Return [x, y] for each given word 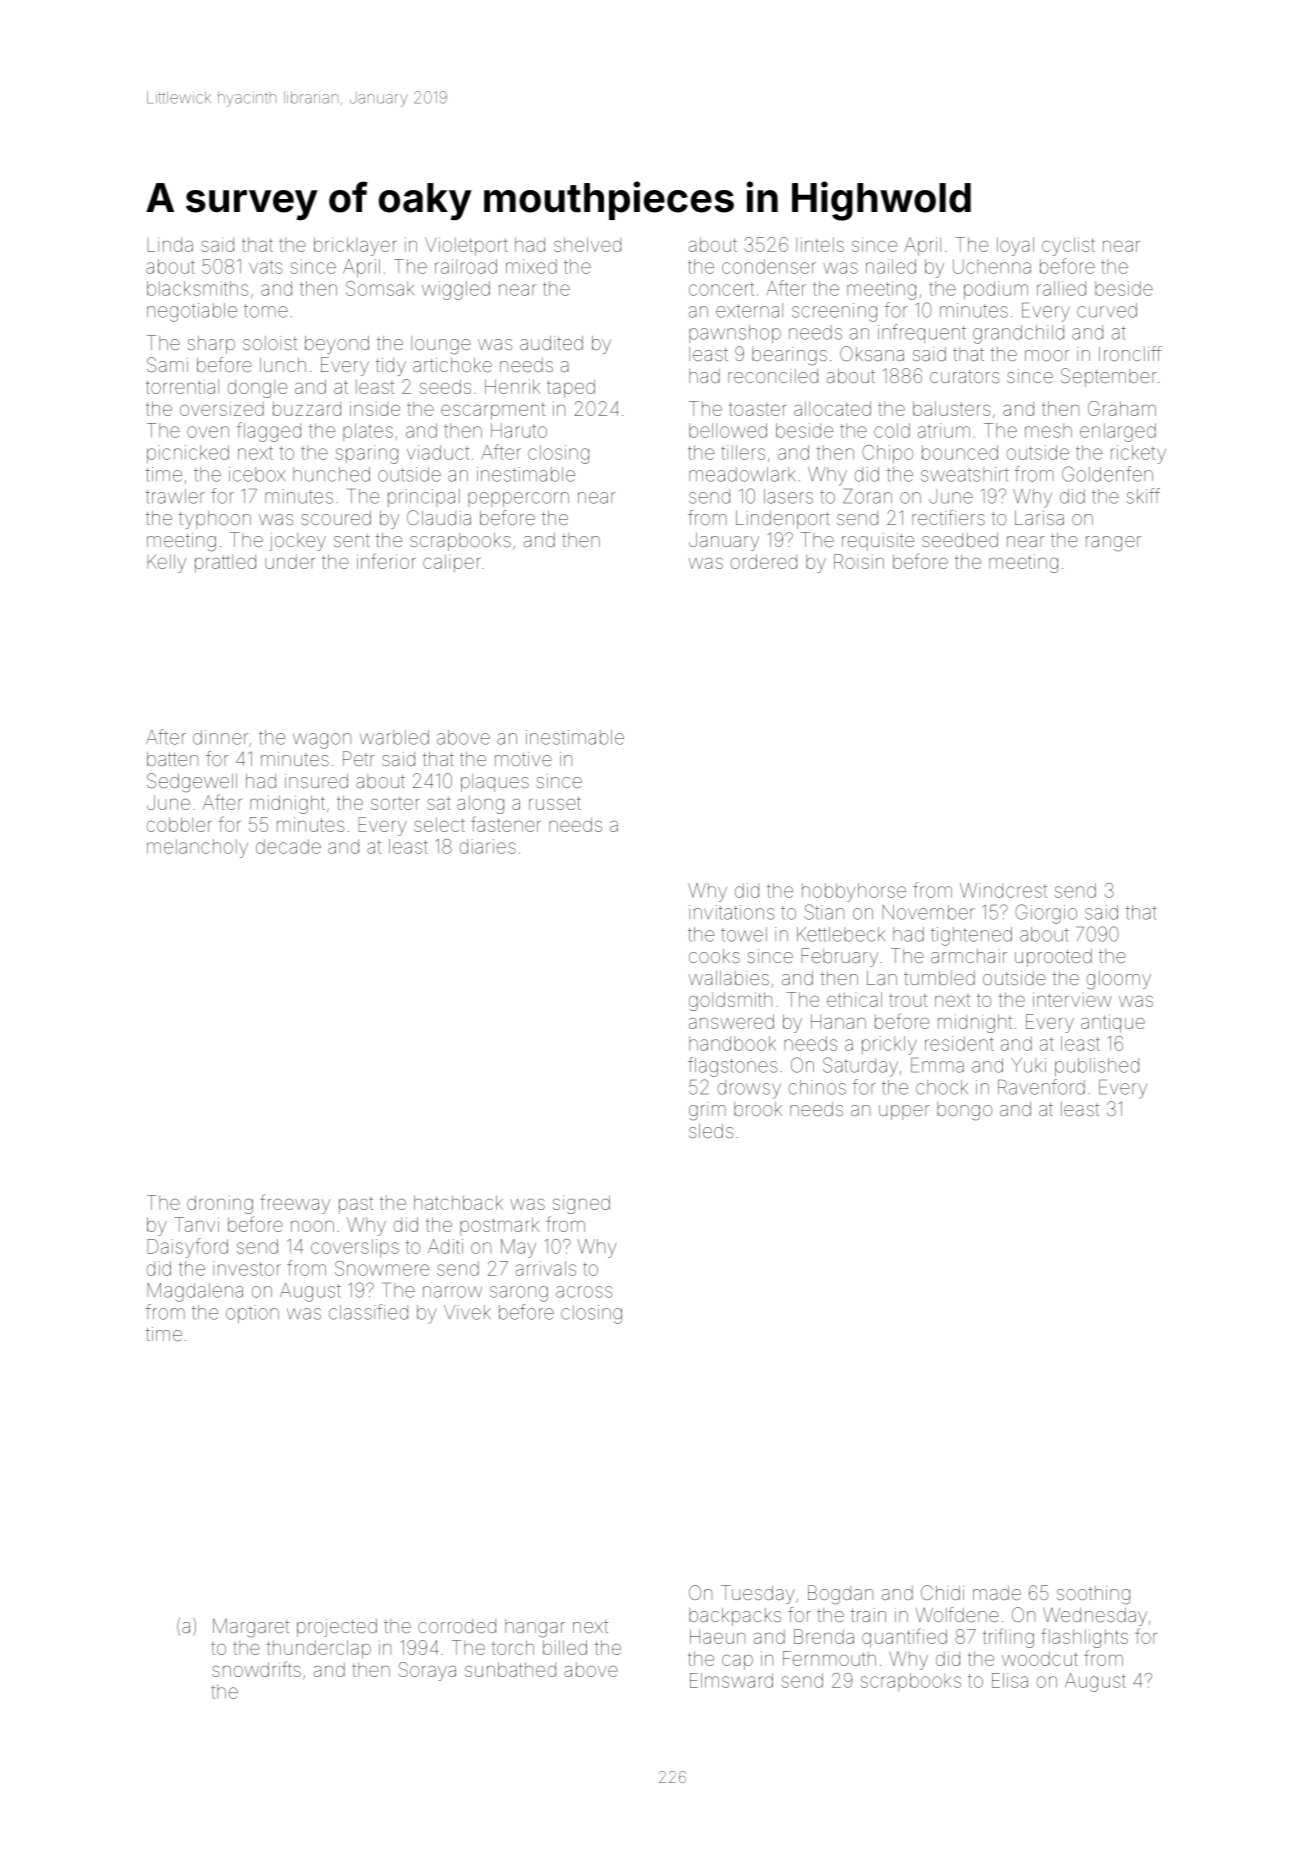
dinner [220, 737]
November [928, 912]
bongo [964, 1111]
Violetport [466, 246]
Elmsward [731, 1680]
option [252, 1314]
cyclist [1068, 246]
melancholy [197, 848]
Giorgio [1046, 914]
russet [555, 803]
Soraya [427, 1671]
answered [731, 1021]
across [584, 1292]
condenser [769, 266]
